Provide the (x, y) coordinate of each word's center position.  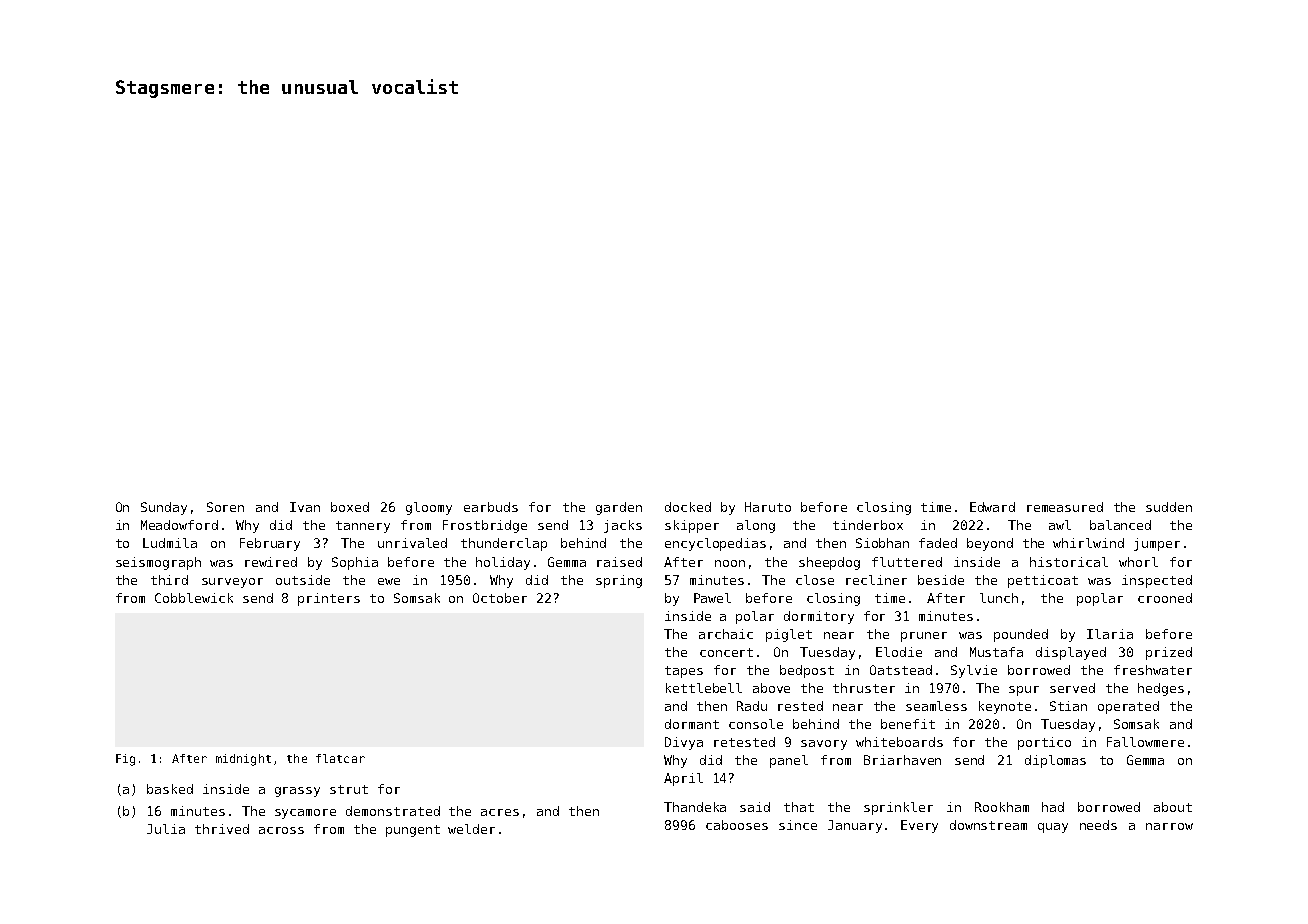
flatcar (340, 758)
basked (170, 789)
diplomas (1055, 761)
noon (730, 563)
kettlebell (704, 688)
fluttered (907, 562)
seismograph (158, 563)
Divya (684, 743)
